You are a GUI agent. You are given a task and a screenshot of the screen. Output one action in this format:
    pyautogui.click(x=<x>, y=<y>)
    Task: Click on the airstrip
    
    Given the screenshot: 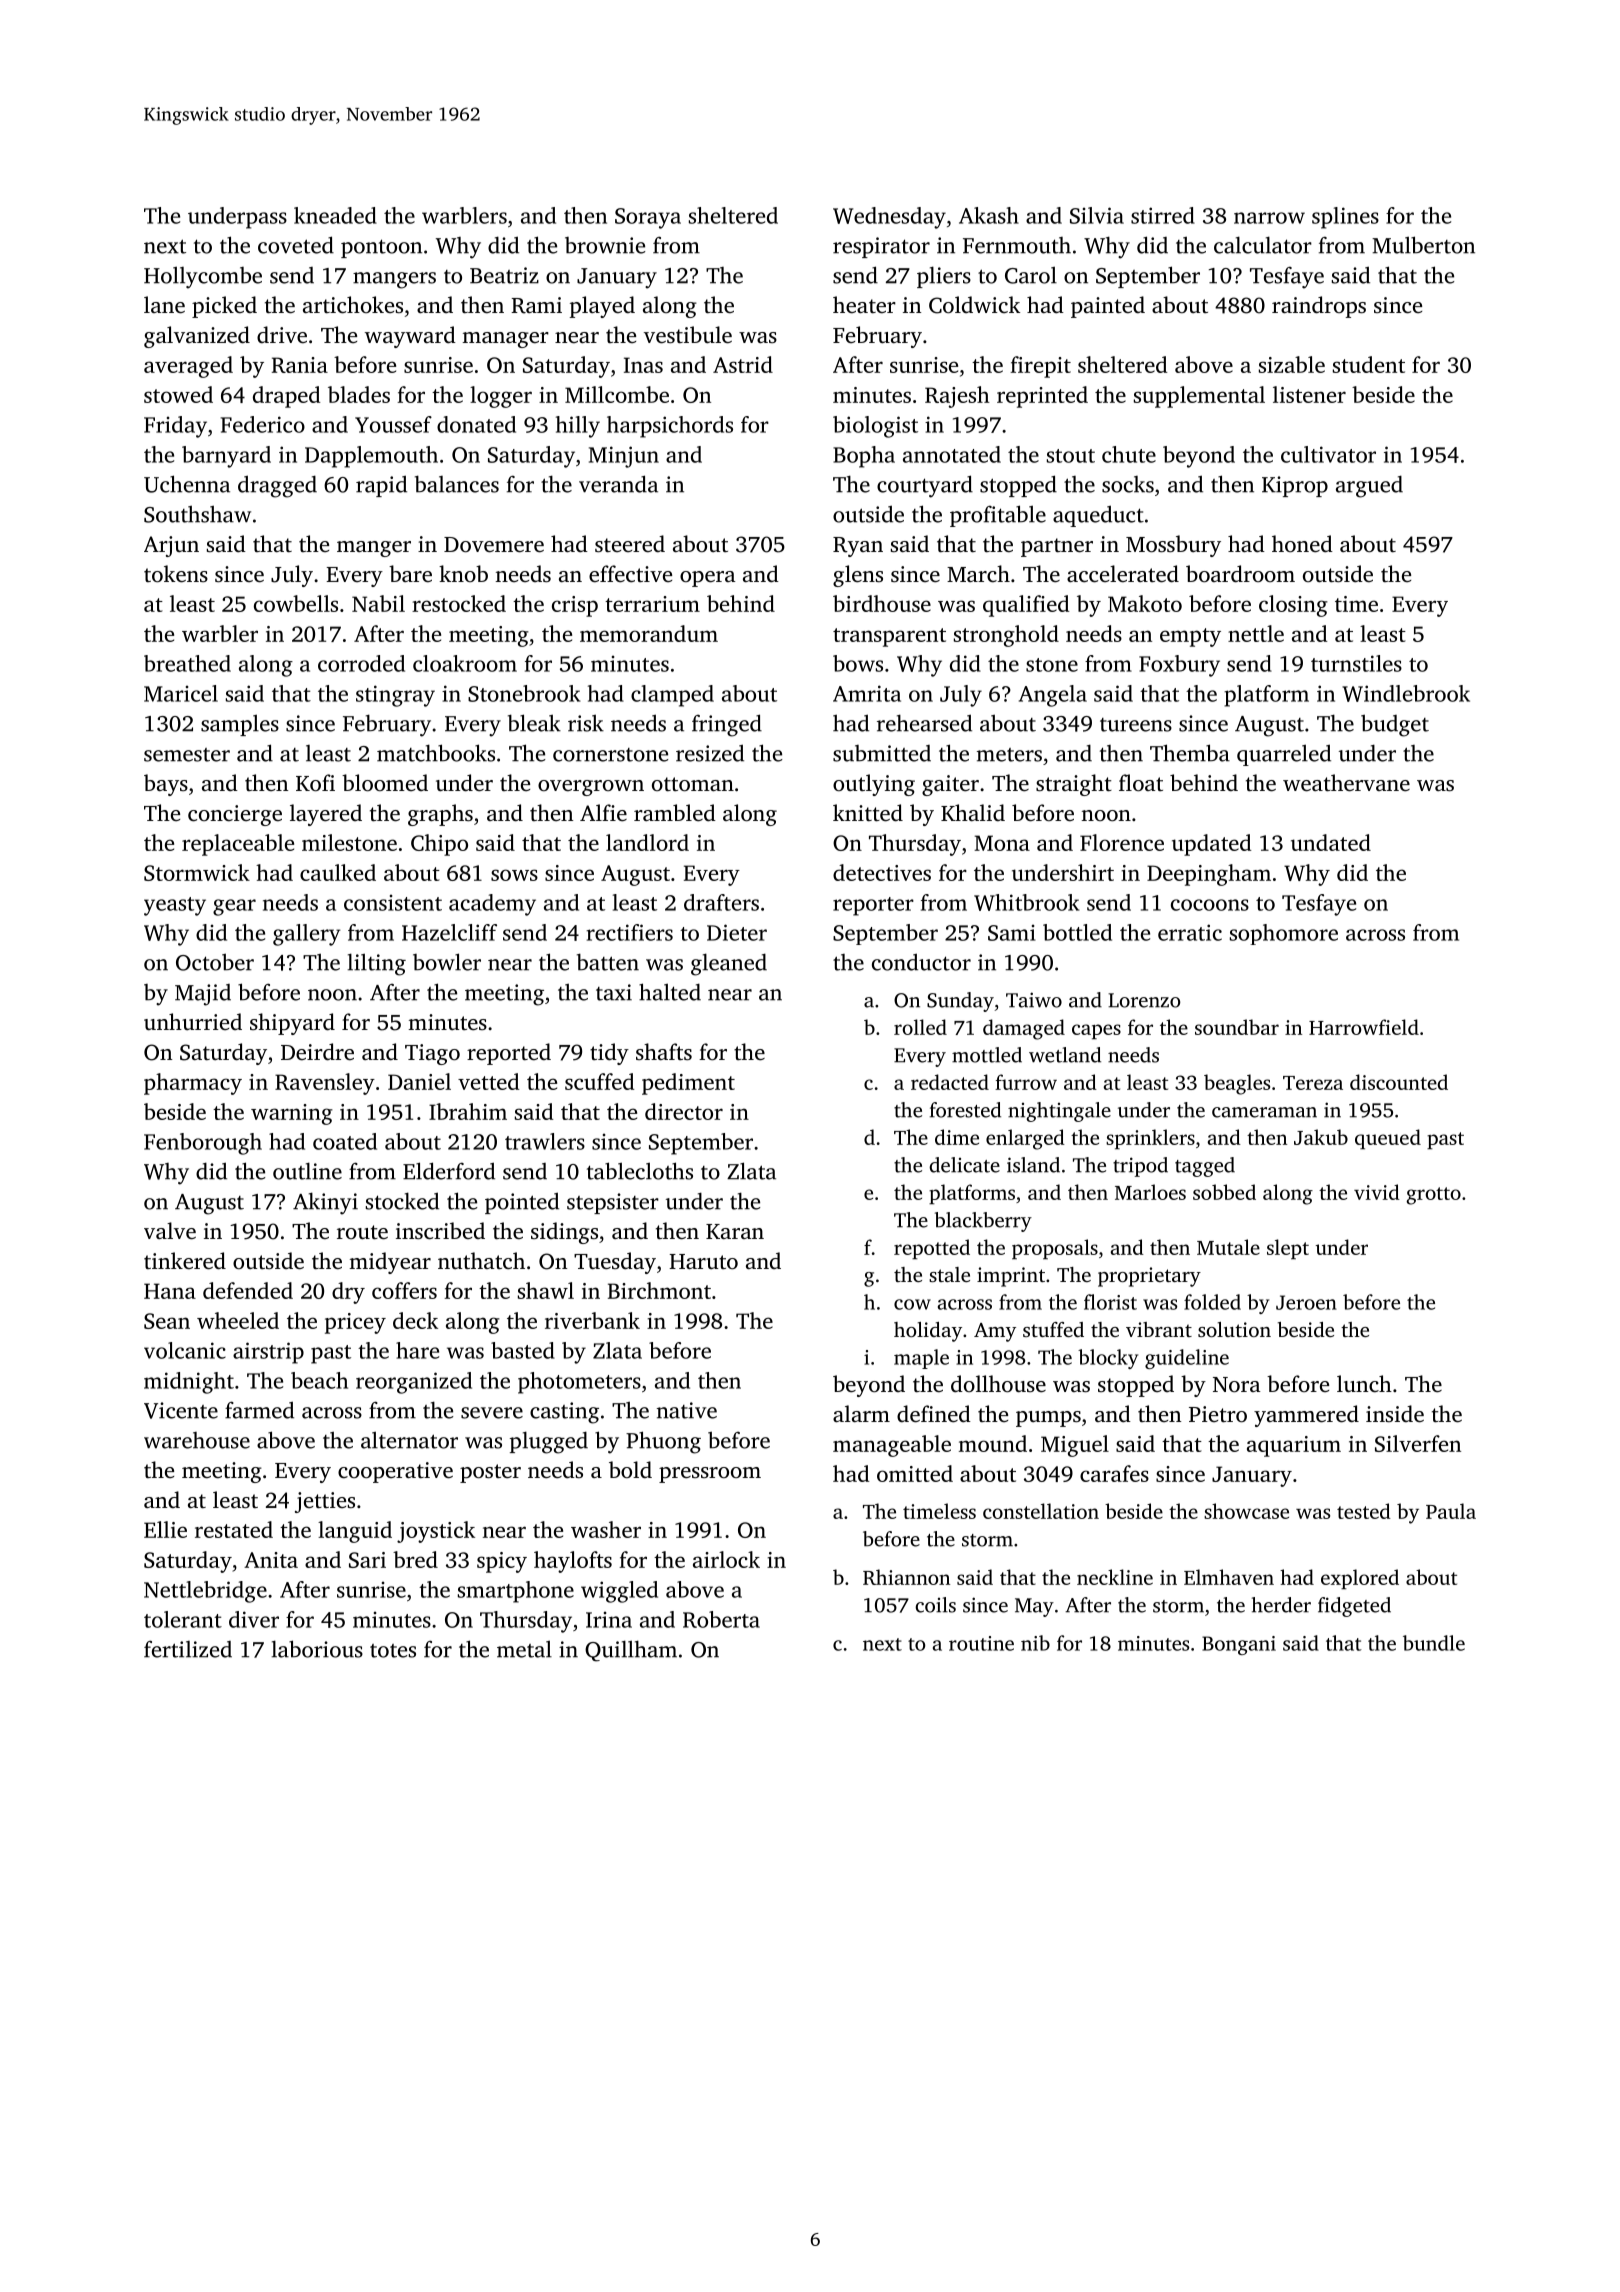 What is the action you would take?
    pyautogui.click(x=268, y=1353)
